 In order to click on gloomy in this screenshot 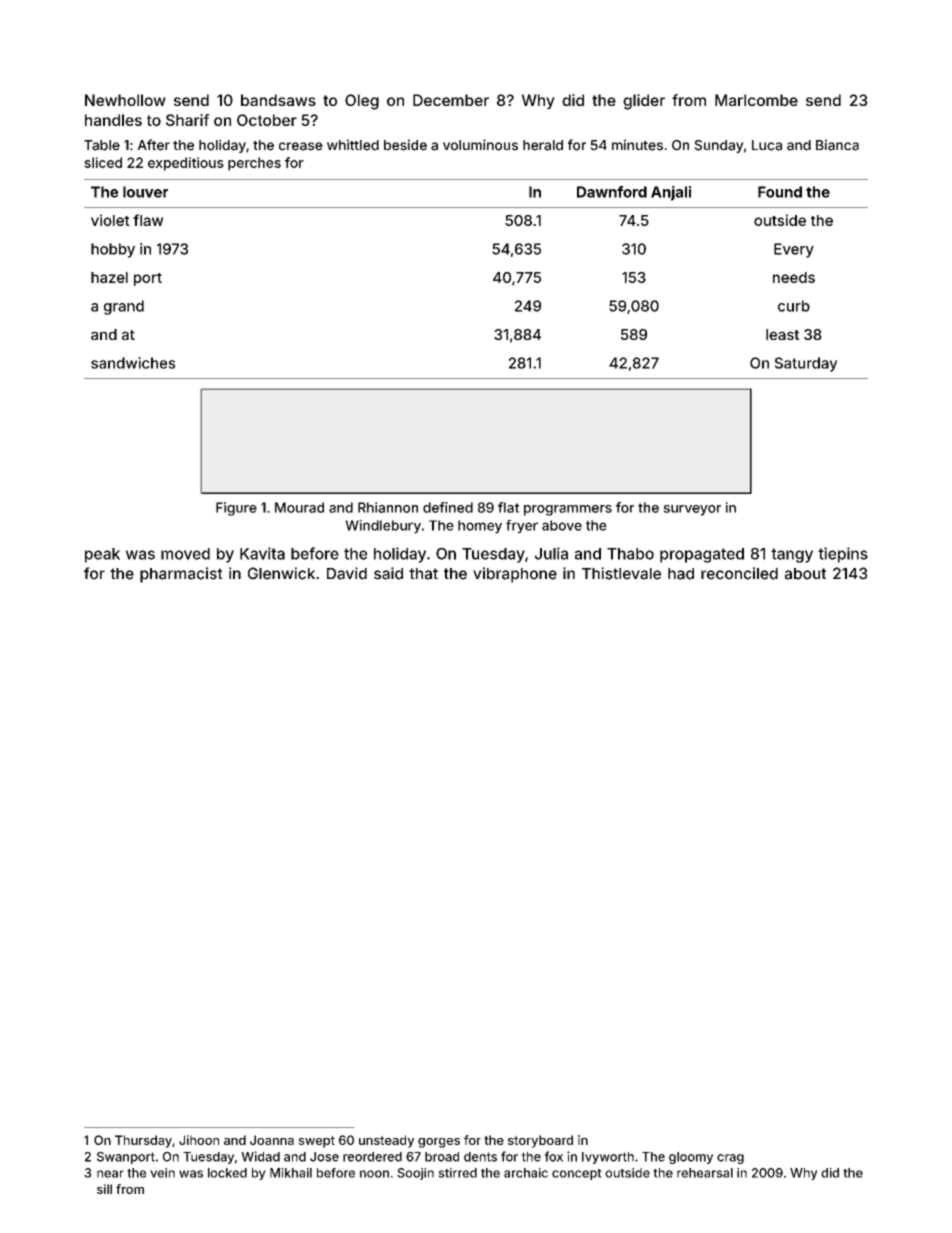, I will do `click(691, 1158)`.
